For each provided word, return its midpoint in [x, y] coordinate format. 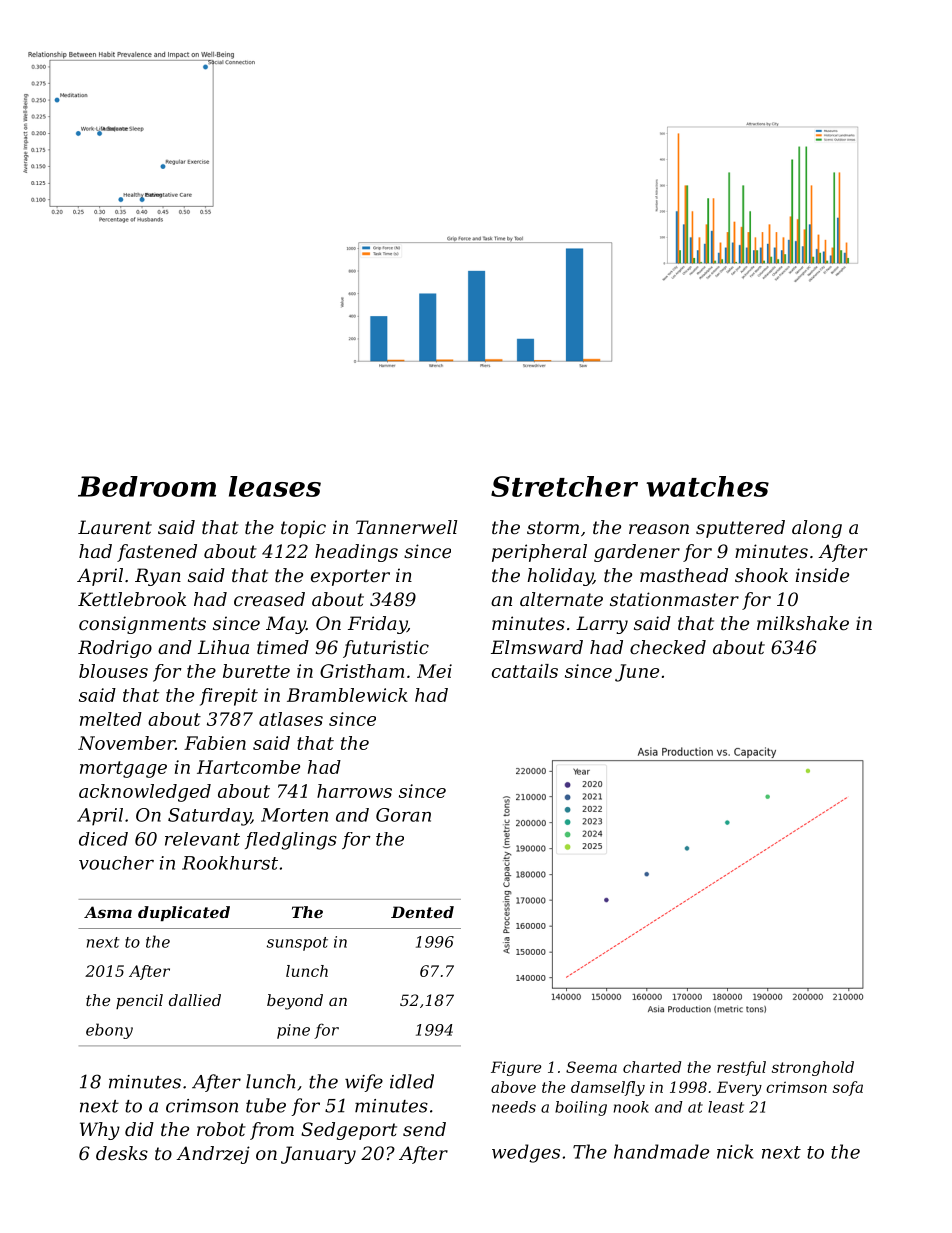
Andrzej [213, 1155]
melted [111, 719]
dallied [195, 1000]
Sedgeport [349, 1131]
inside [822, 575]
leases [275, 486]
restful [741, 1068]
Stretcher [564, 486]
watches [707, 486]
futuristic [386, 649]
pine [293, 1031]
